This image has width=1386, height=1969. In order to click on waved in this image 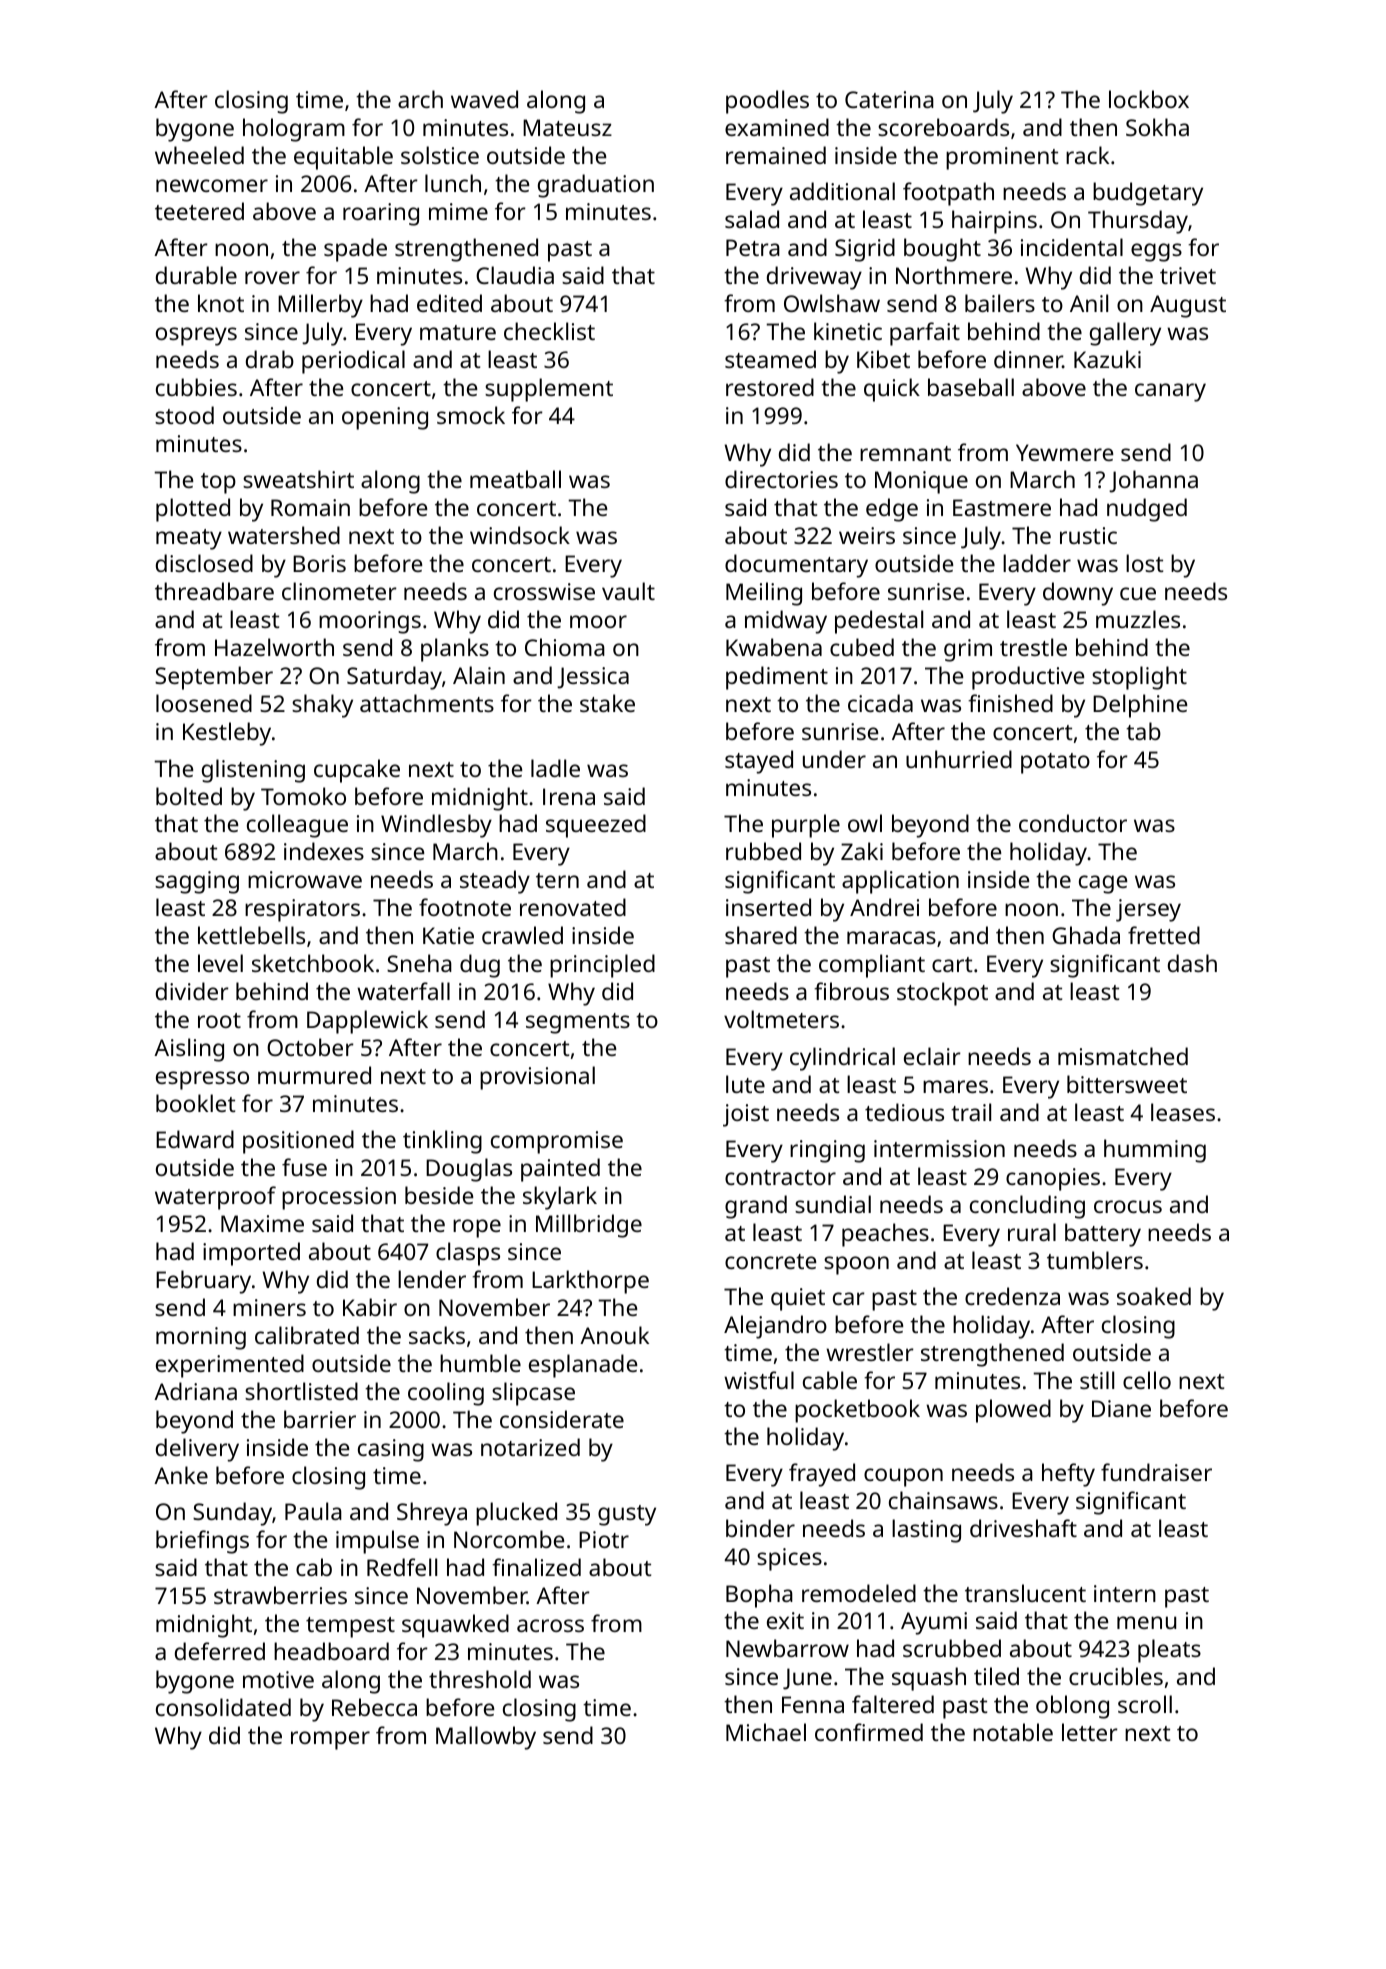, I will do `click(484, 99)`.
